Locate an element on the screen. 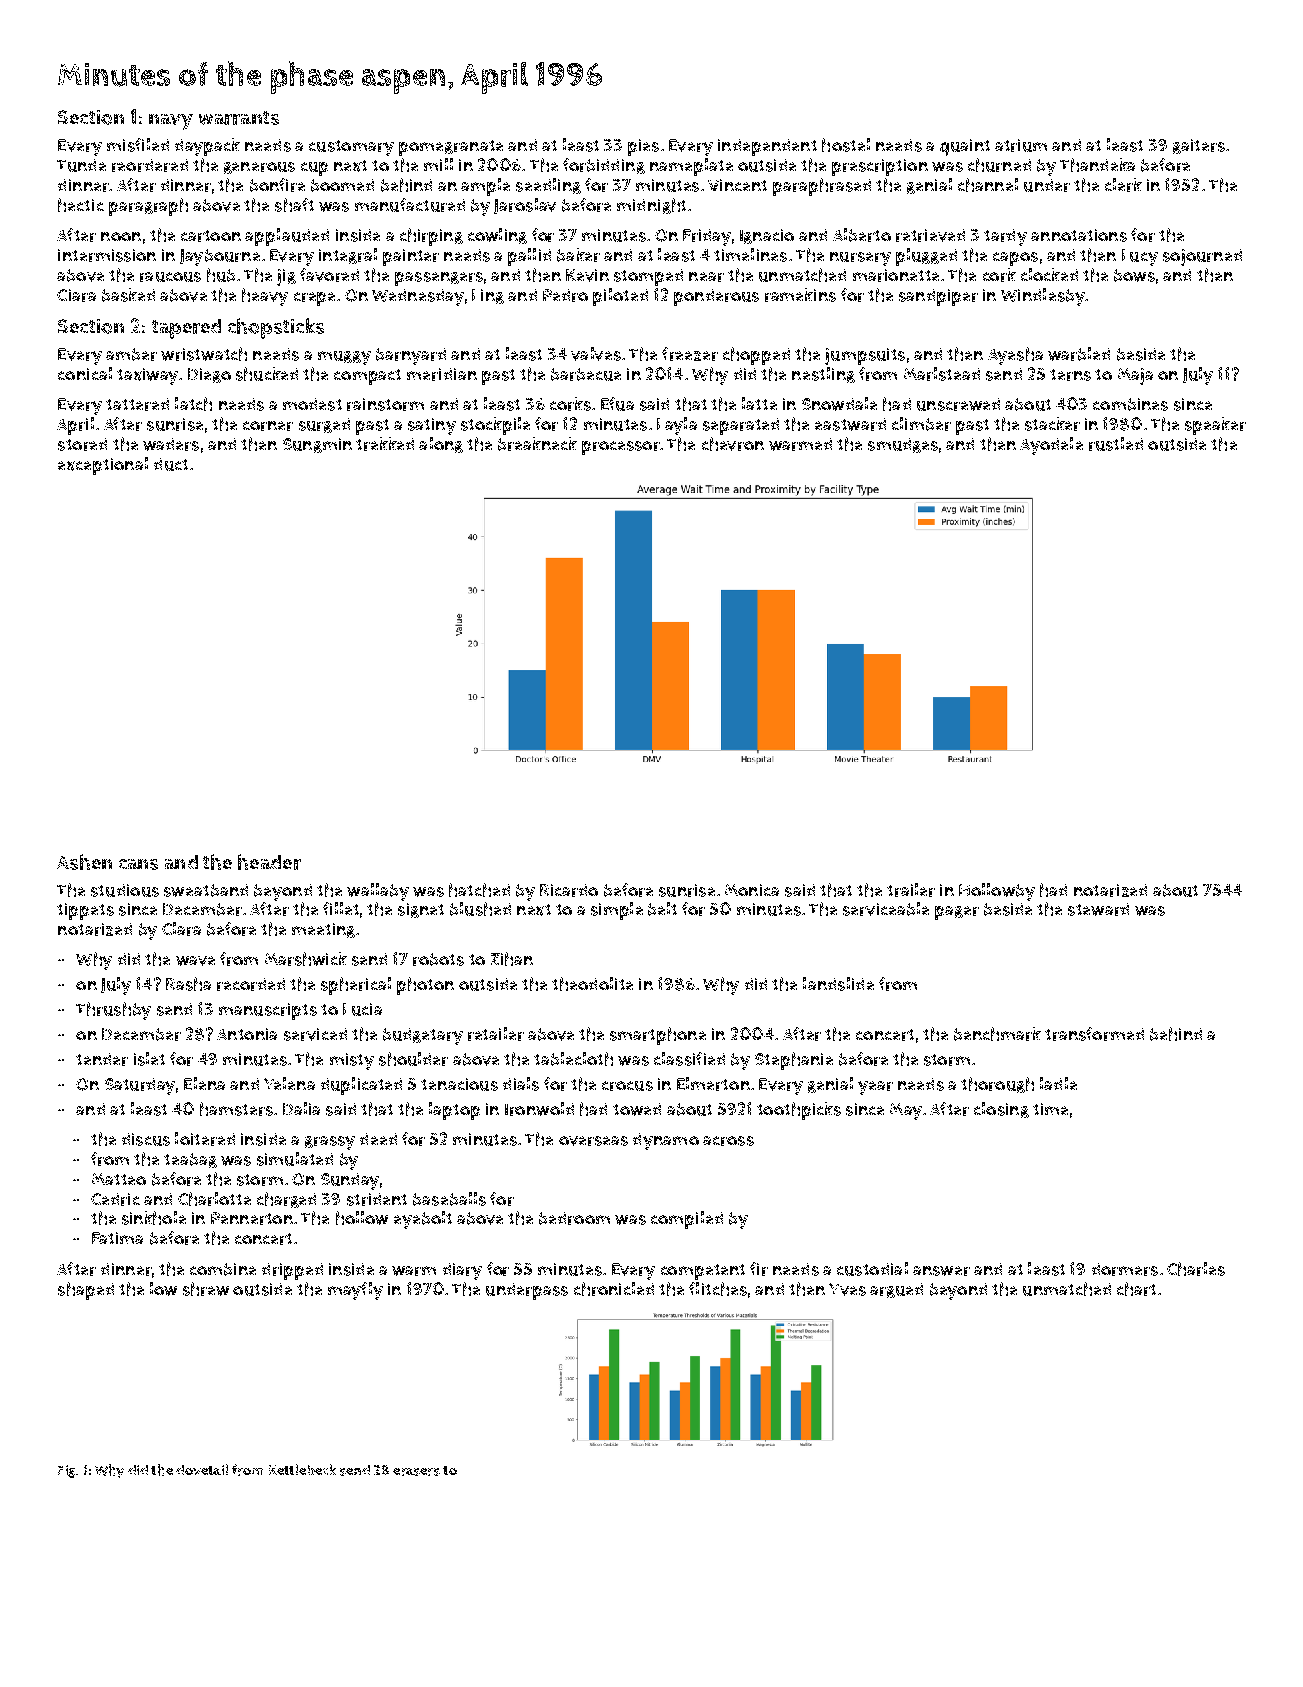  annotations is located at coordinates (1079, 235).
